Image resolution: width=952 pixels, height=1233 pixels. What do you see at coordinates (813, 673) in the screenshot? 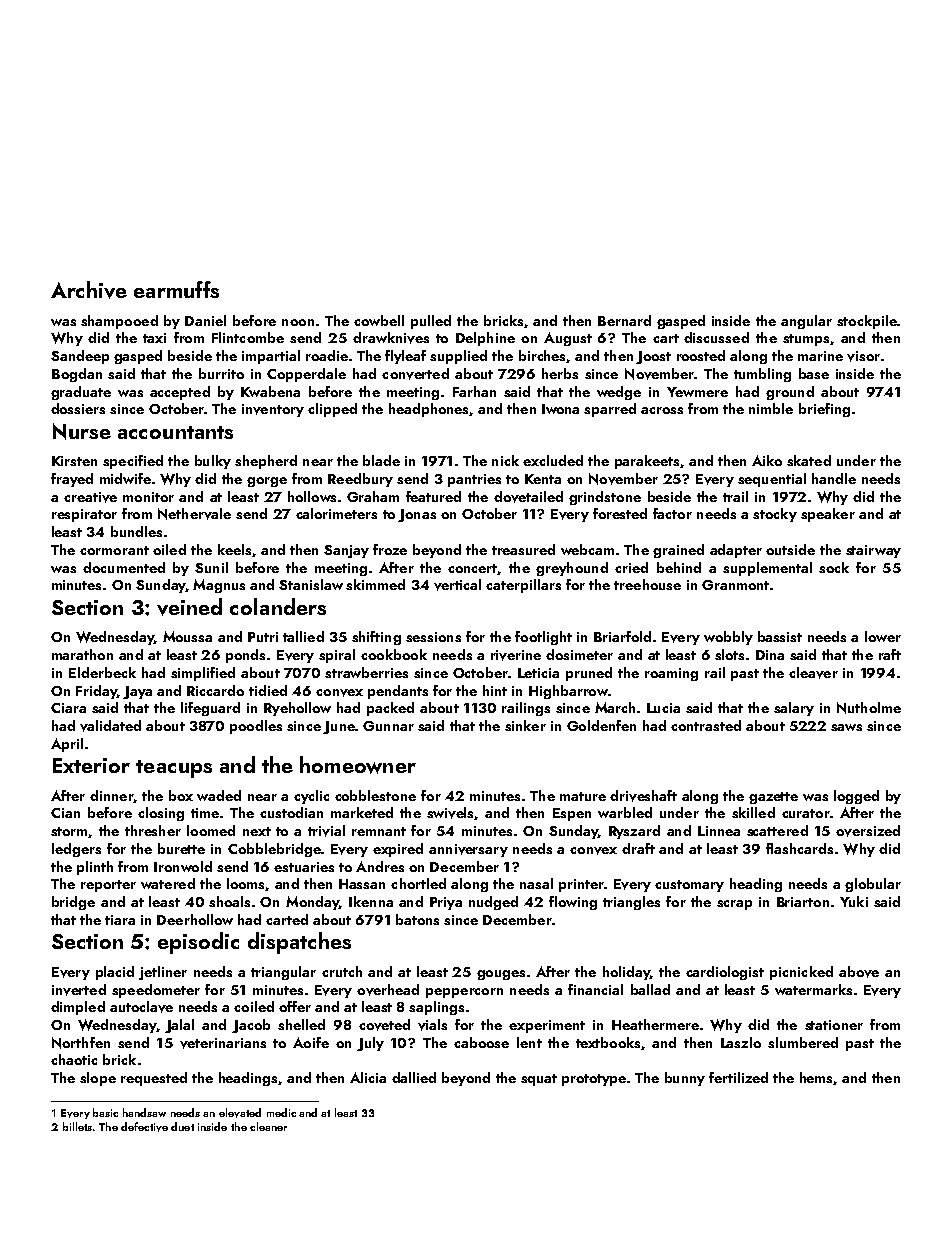
I see `cleaver` at bounding box center [813, 673].
